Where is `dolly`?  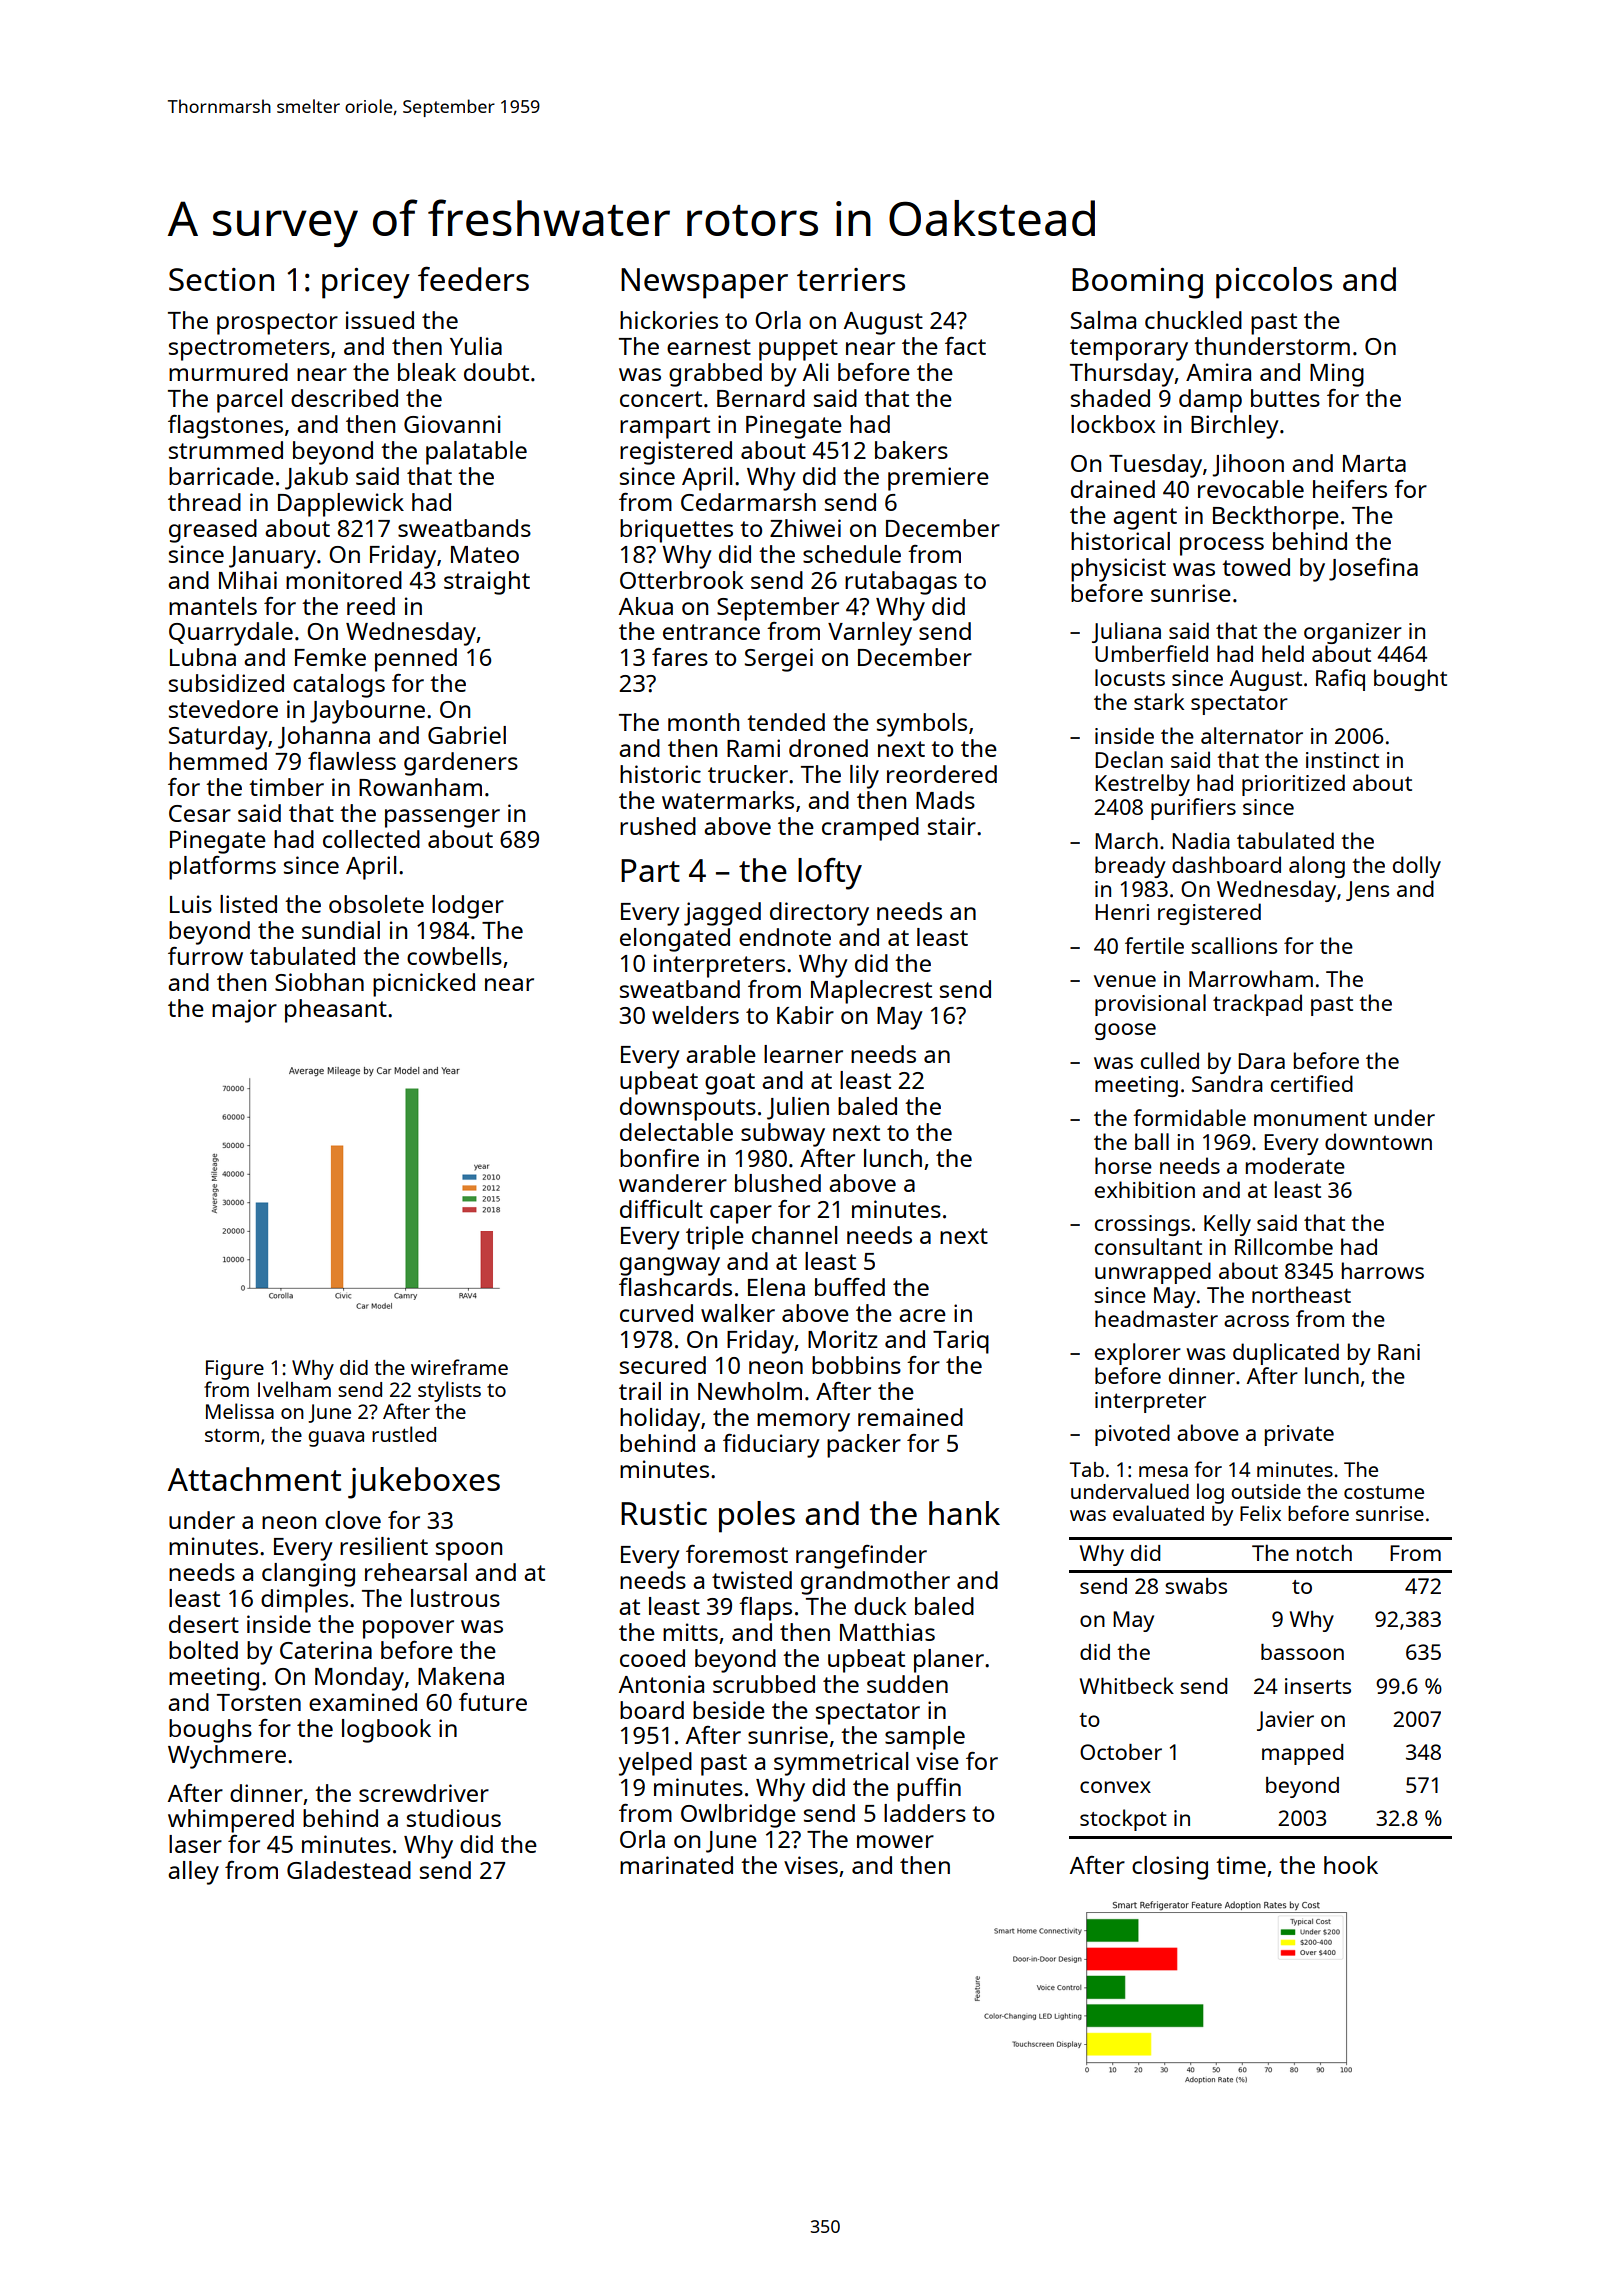
dolly is located at coordinates (1417, 867).
